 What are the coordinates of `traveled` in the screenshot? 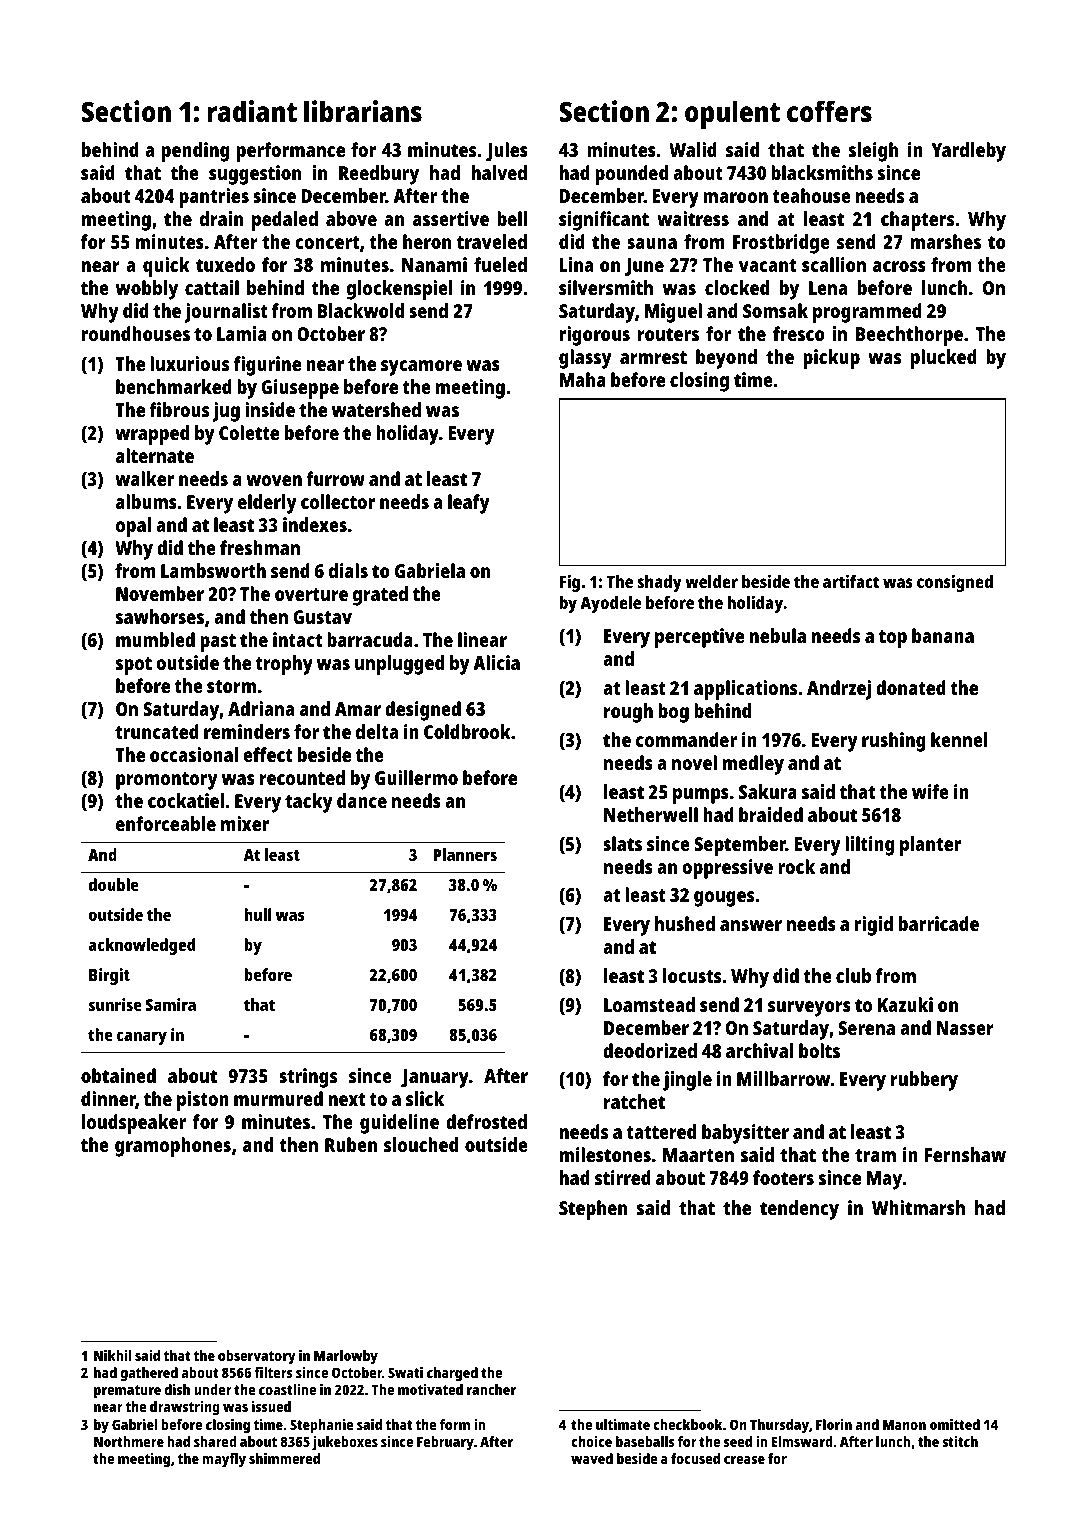 It's located at (492, 241).
